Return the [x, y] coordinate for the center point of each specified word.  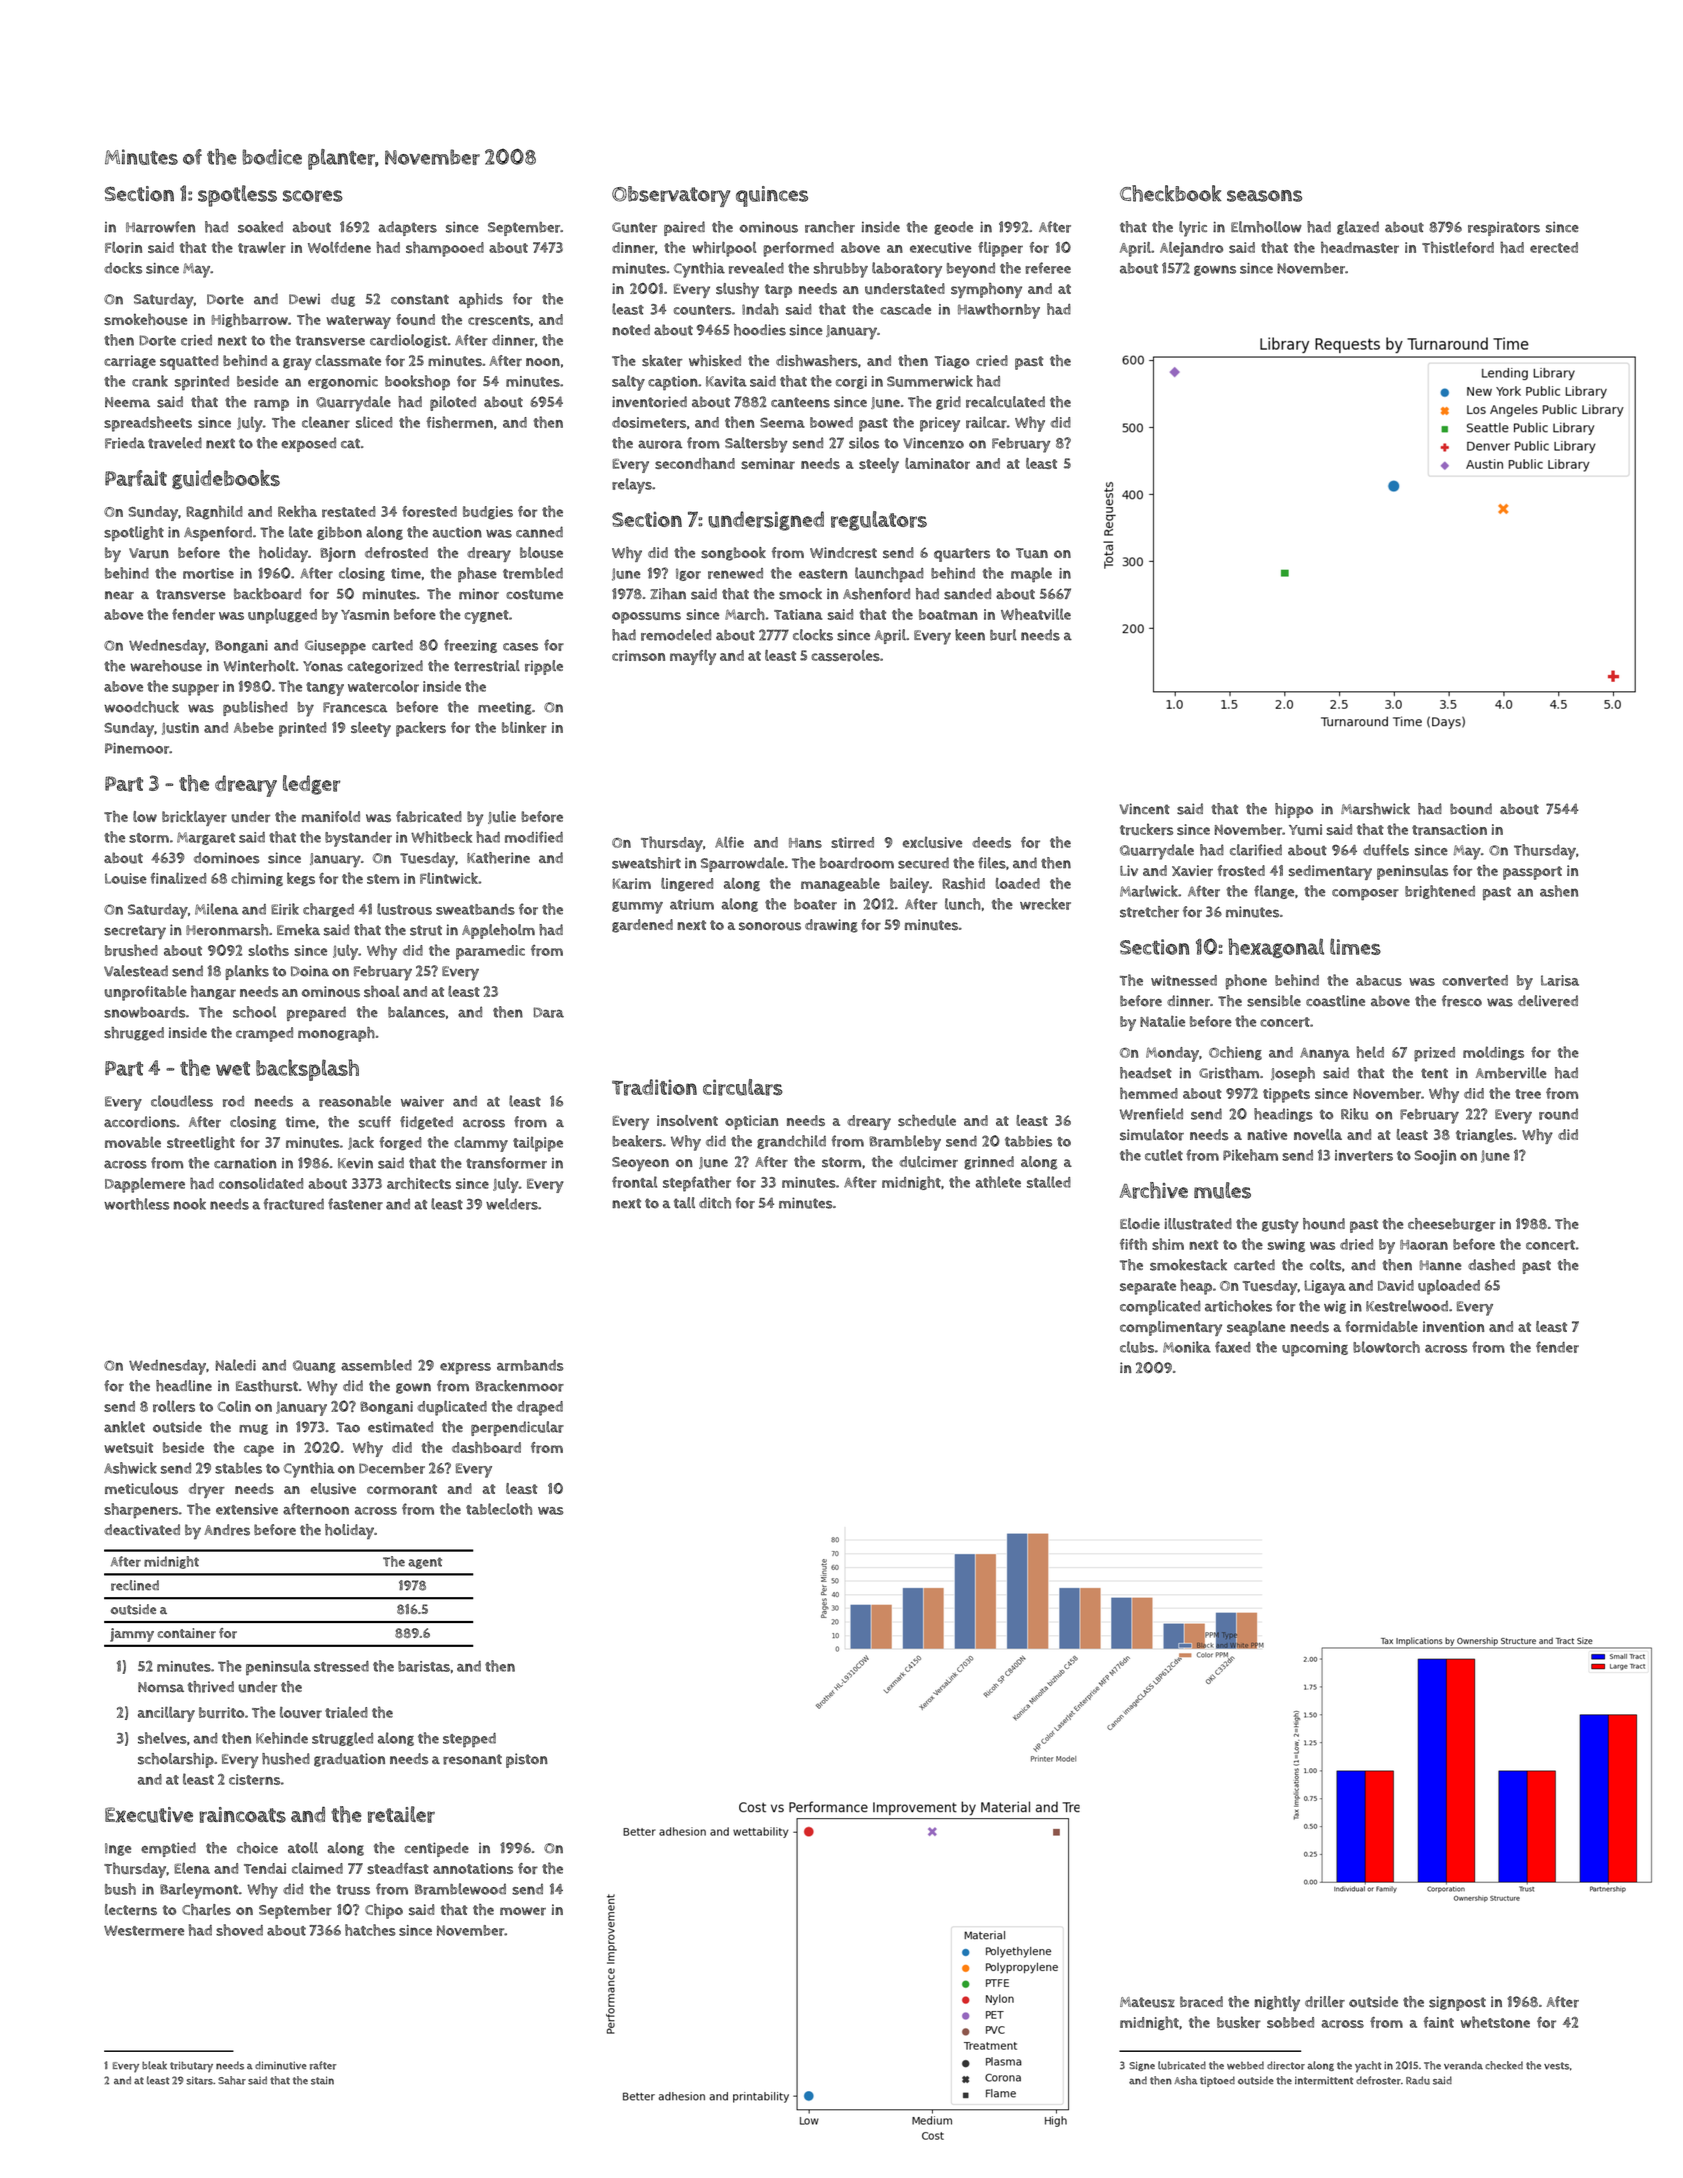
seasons [1264, 196]
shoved [239, 1930]
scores [313, 196]
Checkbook [1170, 193]
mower [523, 1911]
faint [1439, 2022]
